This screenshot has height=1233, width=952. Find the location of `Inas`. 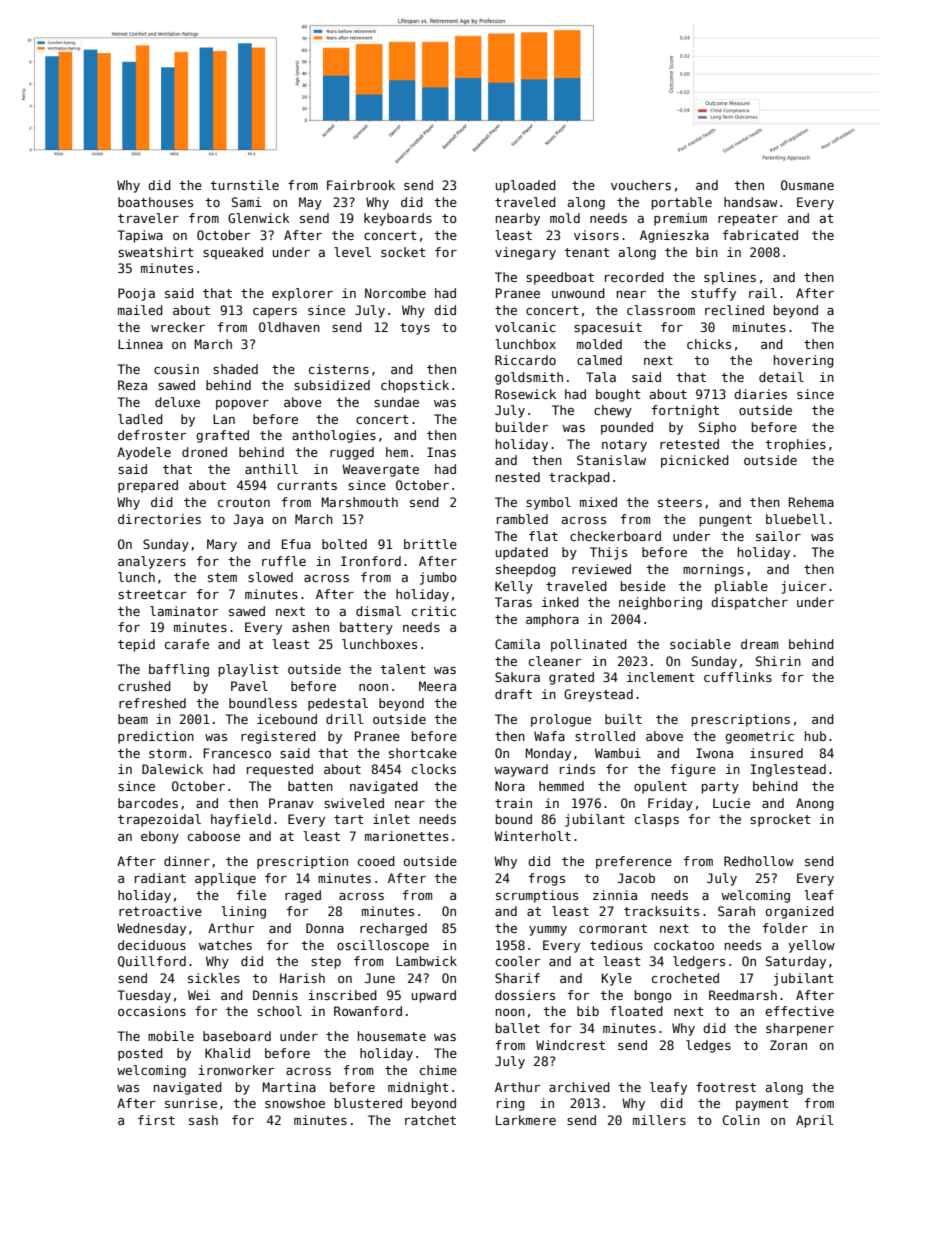

Inas is located at coordinates (441, 452).
